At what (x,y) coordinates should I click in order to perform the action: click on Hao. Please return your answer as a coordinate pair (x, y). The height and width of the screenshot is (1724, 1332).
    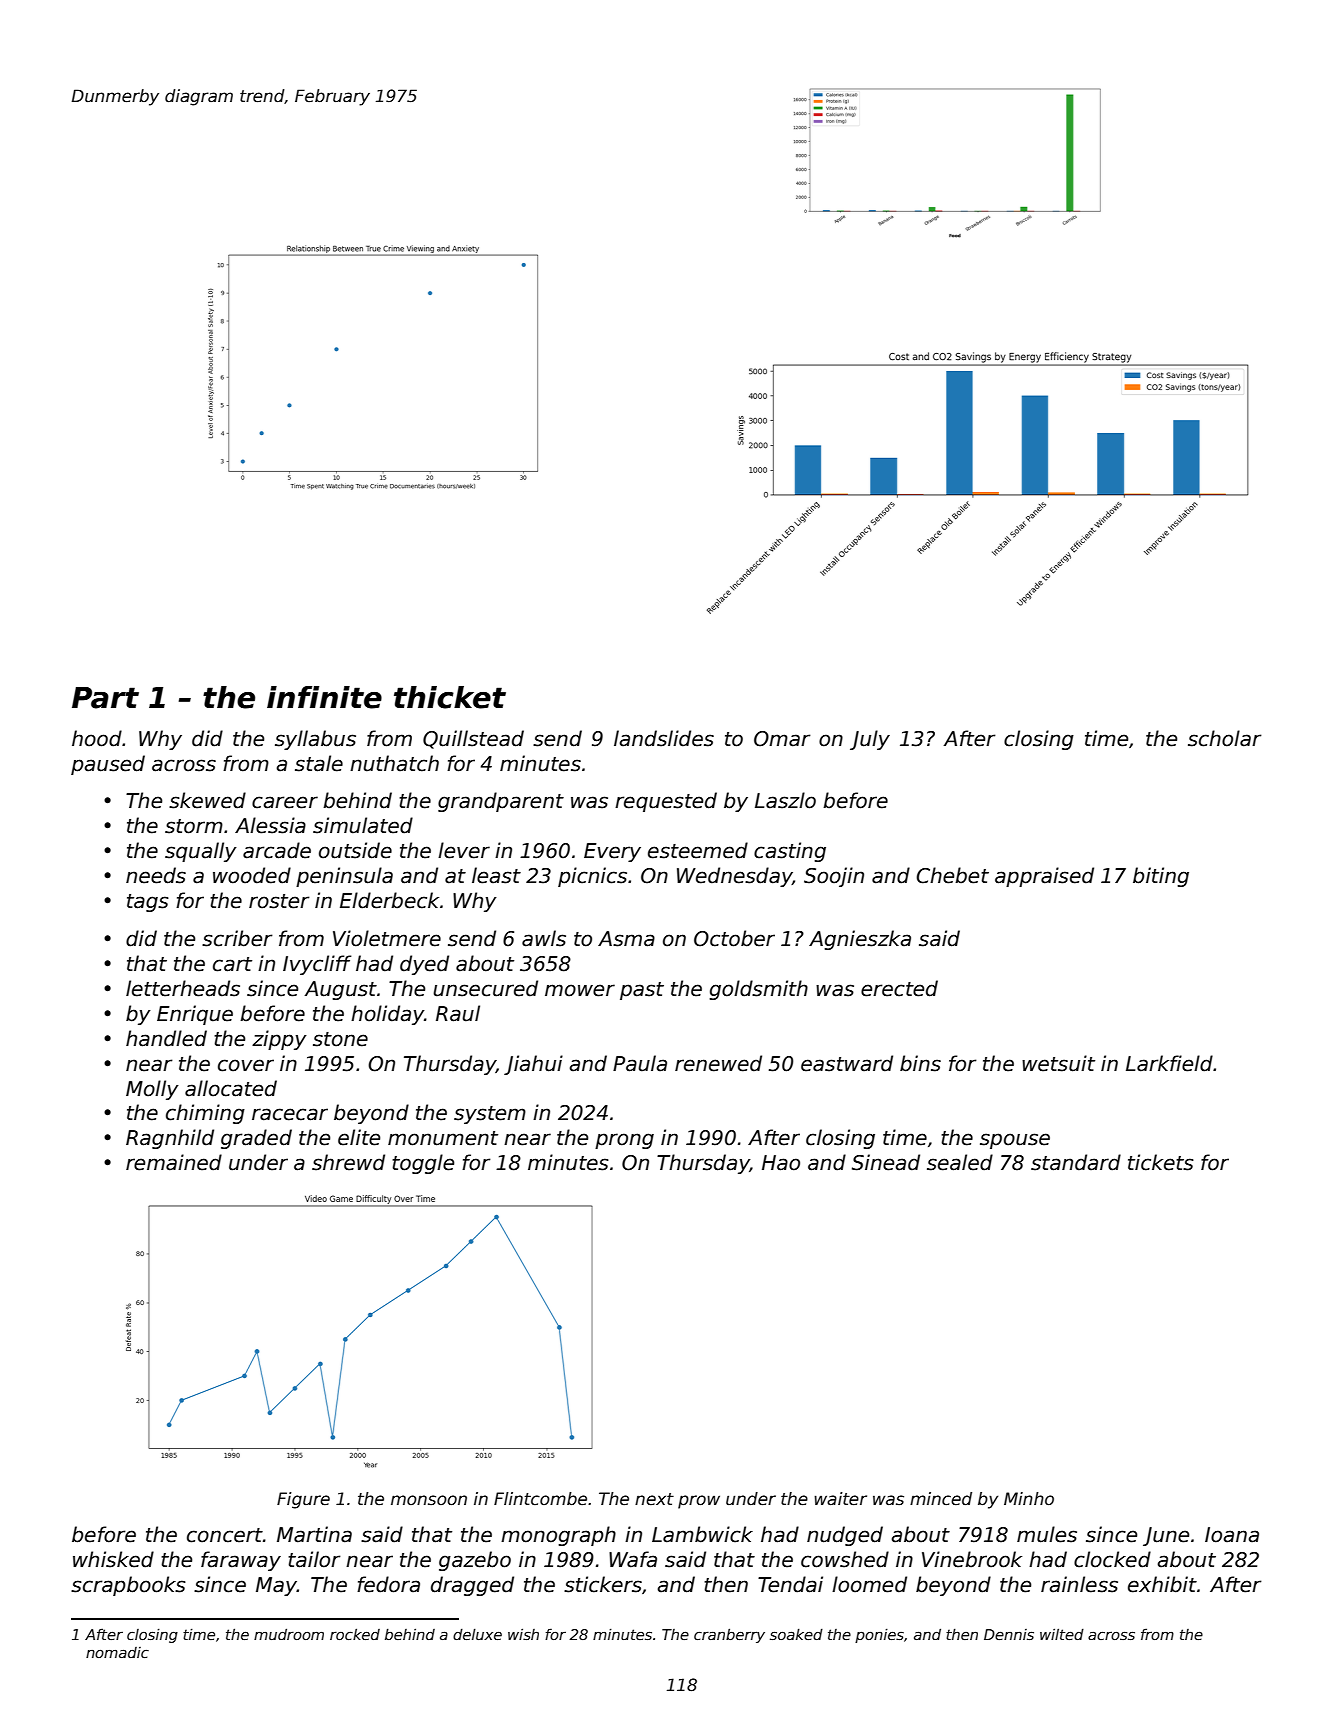
    Looking at the image, I should click on (781, 1163).
